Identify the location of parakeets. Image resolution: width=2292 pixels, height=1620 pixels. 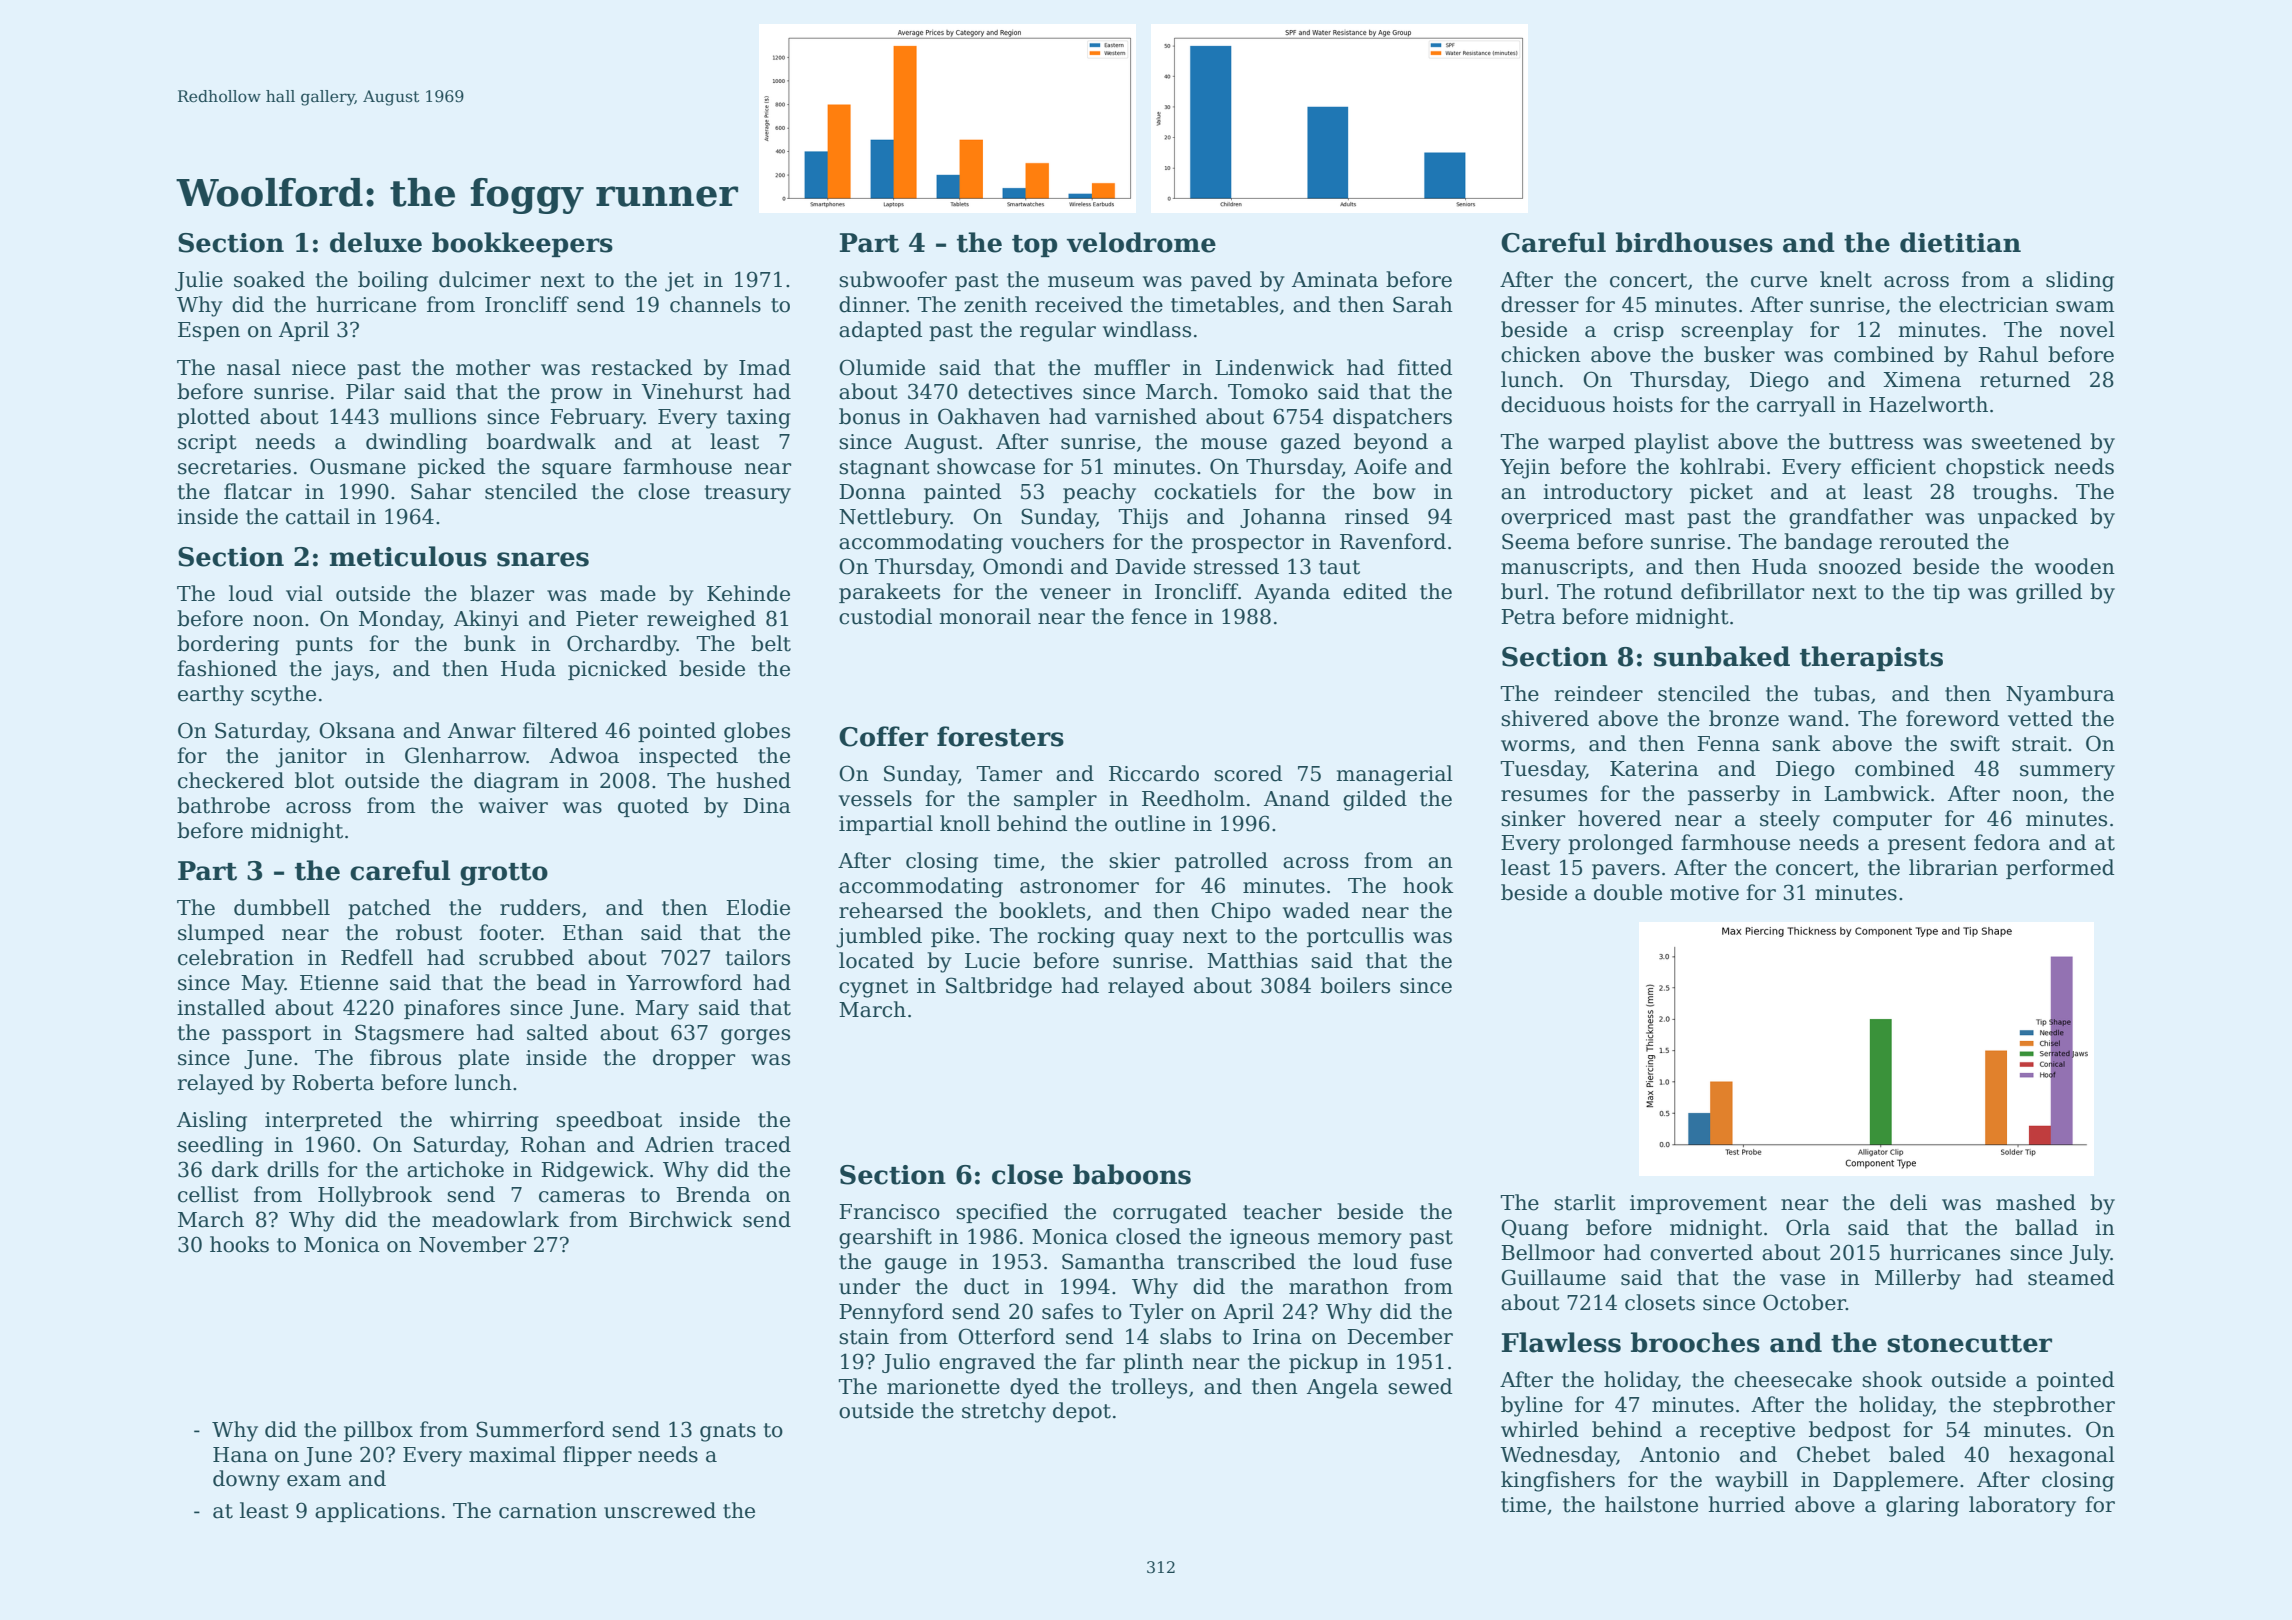
(889, 593).
